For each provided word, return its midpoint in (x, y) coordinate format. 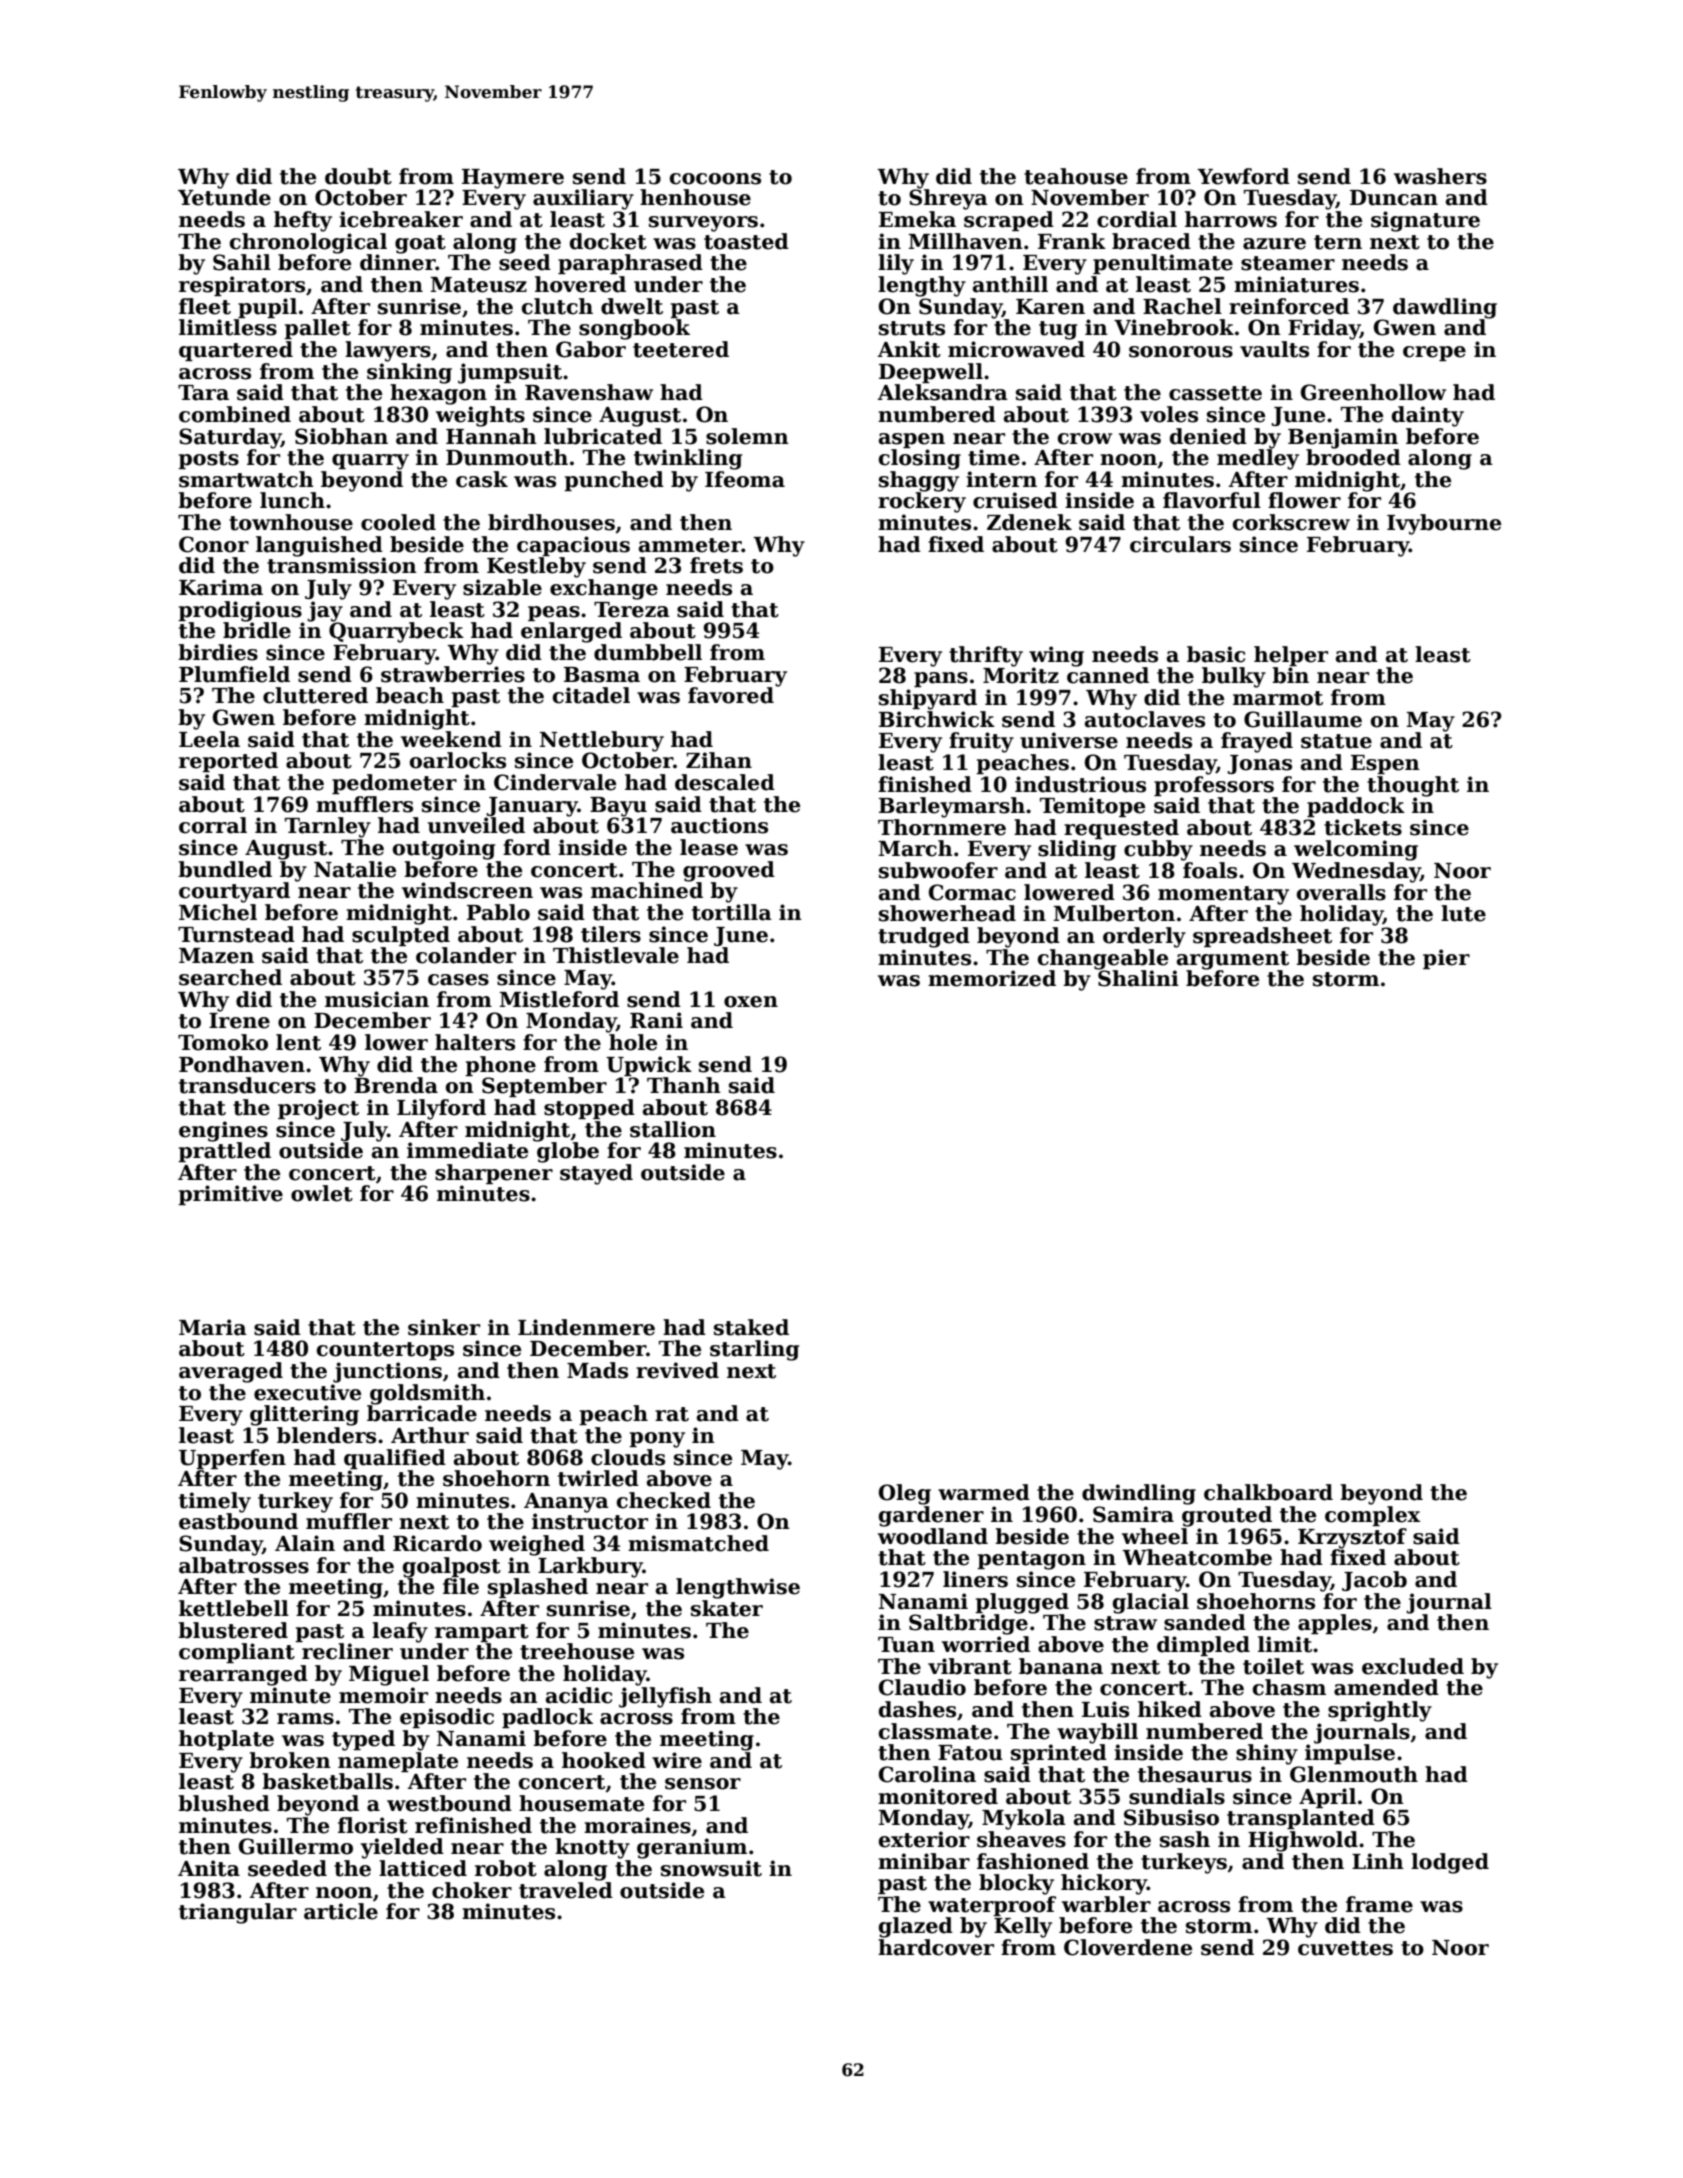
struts (912, 328)
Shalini (1138, 978)
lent (298, 1042)
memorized (992, 978)
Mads (597, 1370)
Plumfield (234, 674)
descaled (725, 782)
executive (307, 1392)
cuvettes (1345, 1948)
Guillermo (296, 1846)
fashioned (1033, 1861)
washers (1440, 176)
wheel (1155, 1536)
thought (1413, 786)
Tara (203, 393)
